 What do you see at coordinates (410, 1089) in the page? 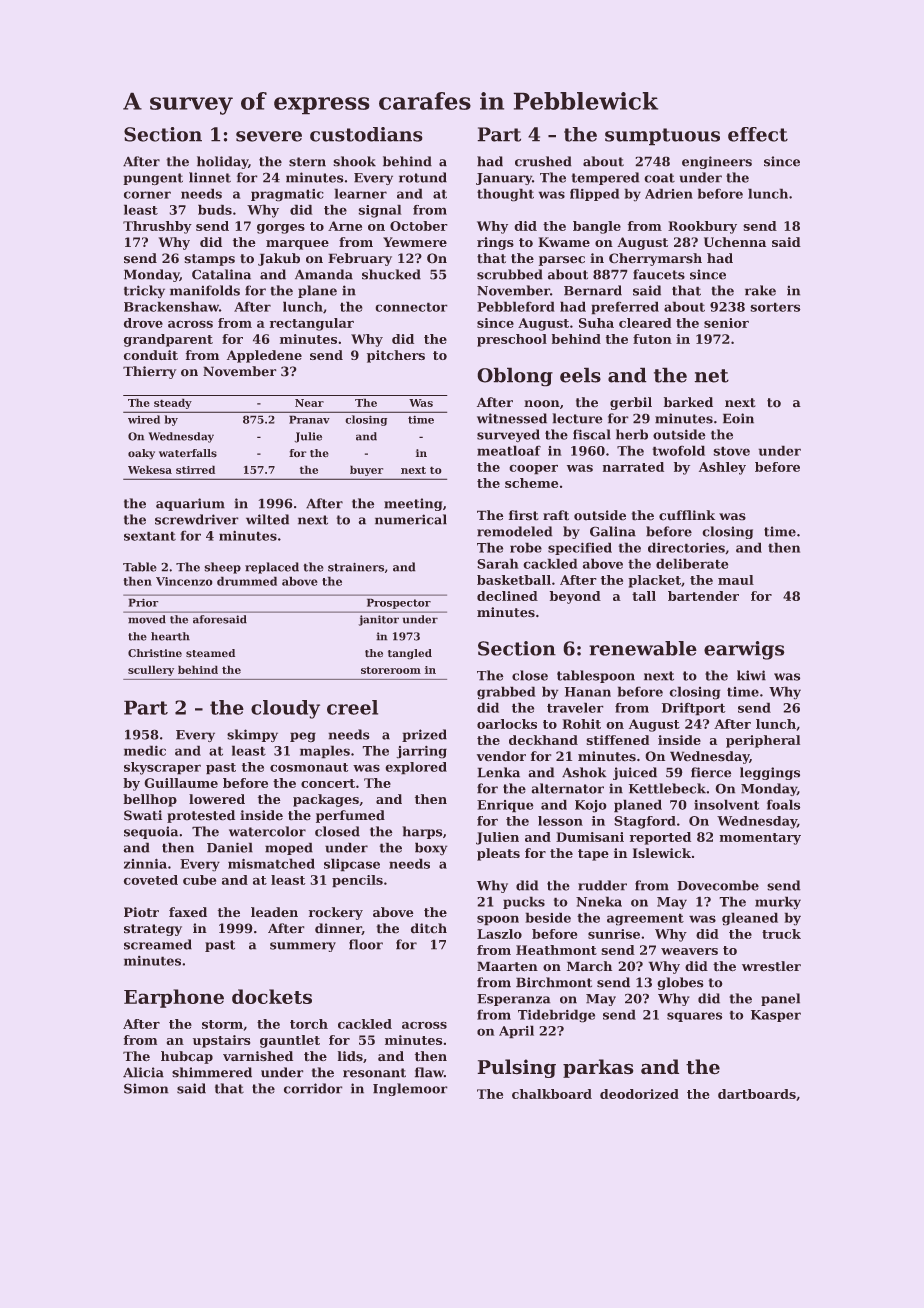
I see `Inglemoor` at bounding box center [410, 1089].
